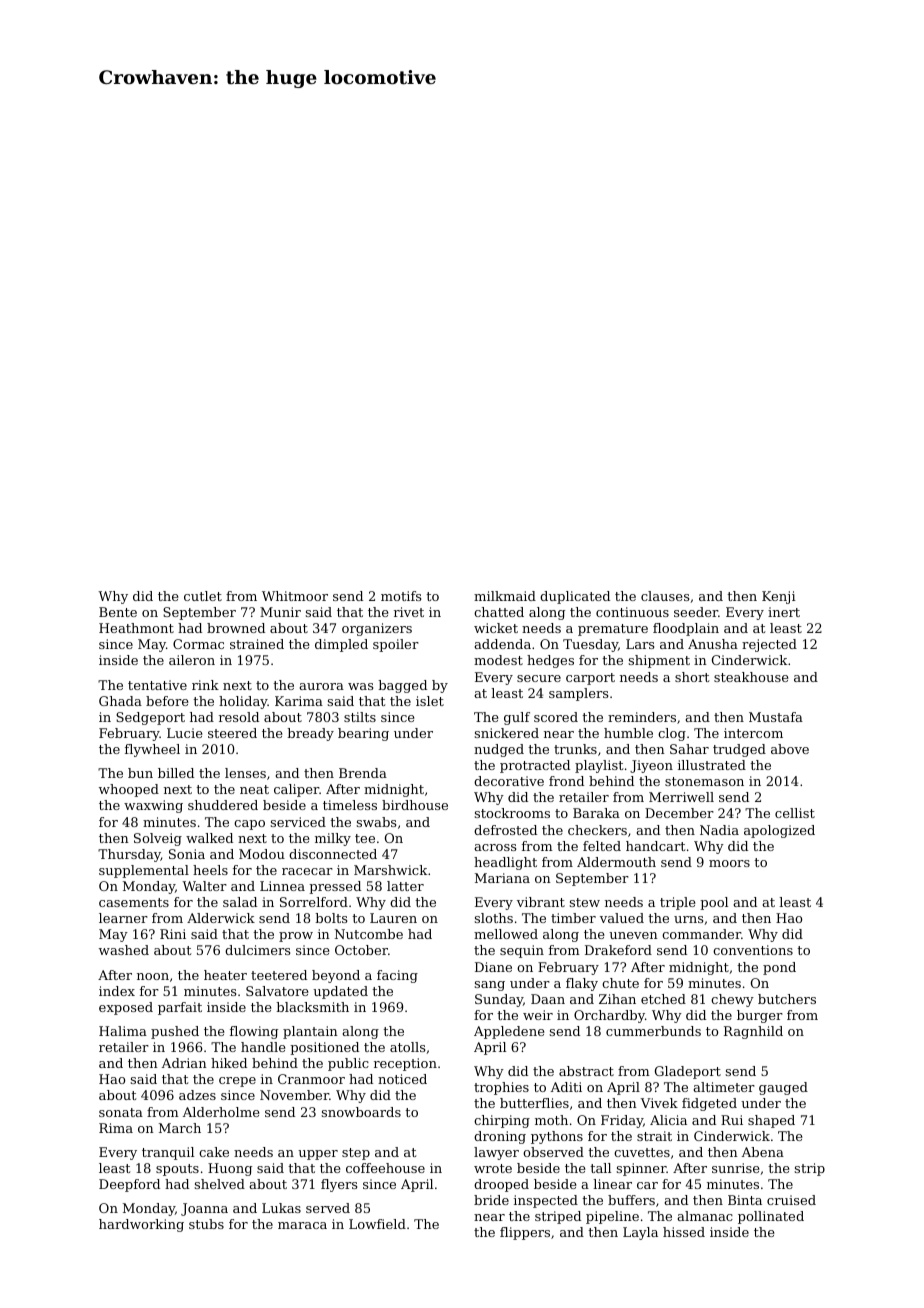 The height and width of the image is (1308, 924). Describe the element at coordinates (184, 1063) in the image. I see `Adrian` at that location.
